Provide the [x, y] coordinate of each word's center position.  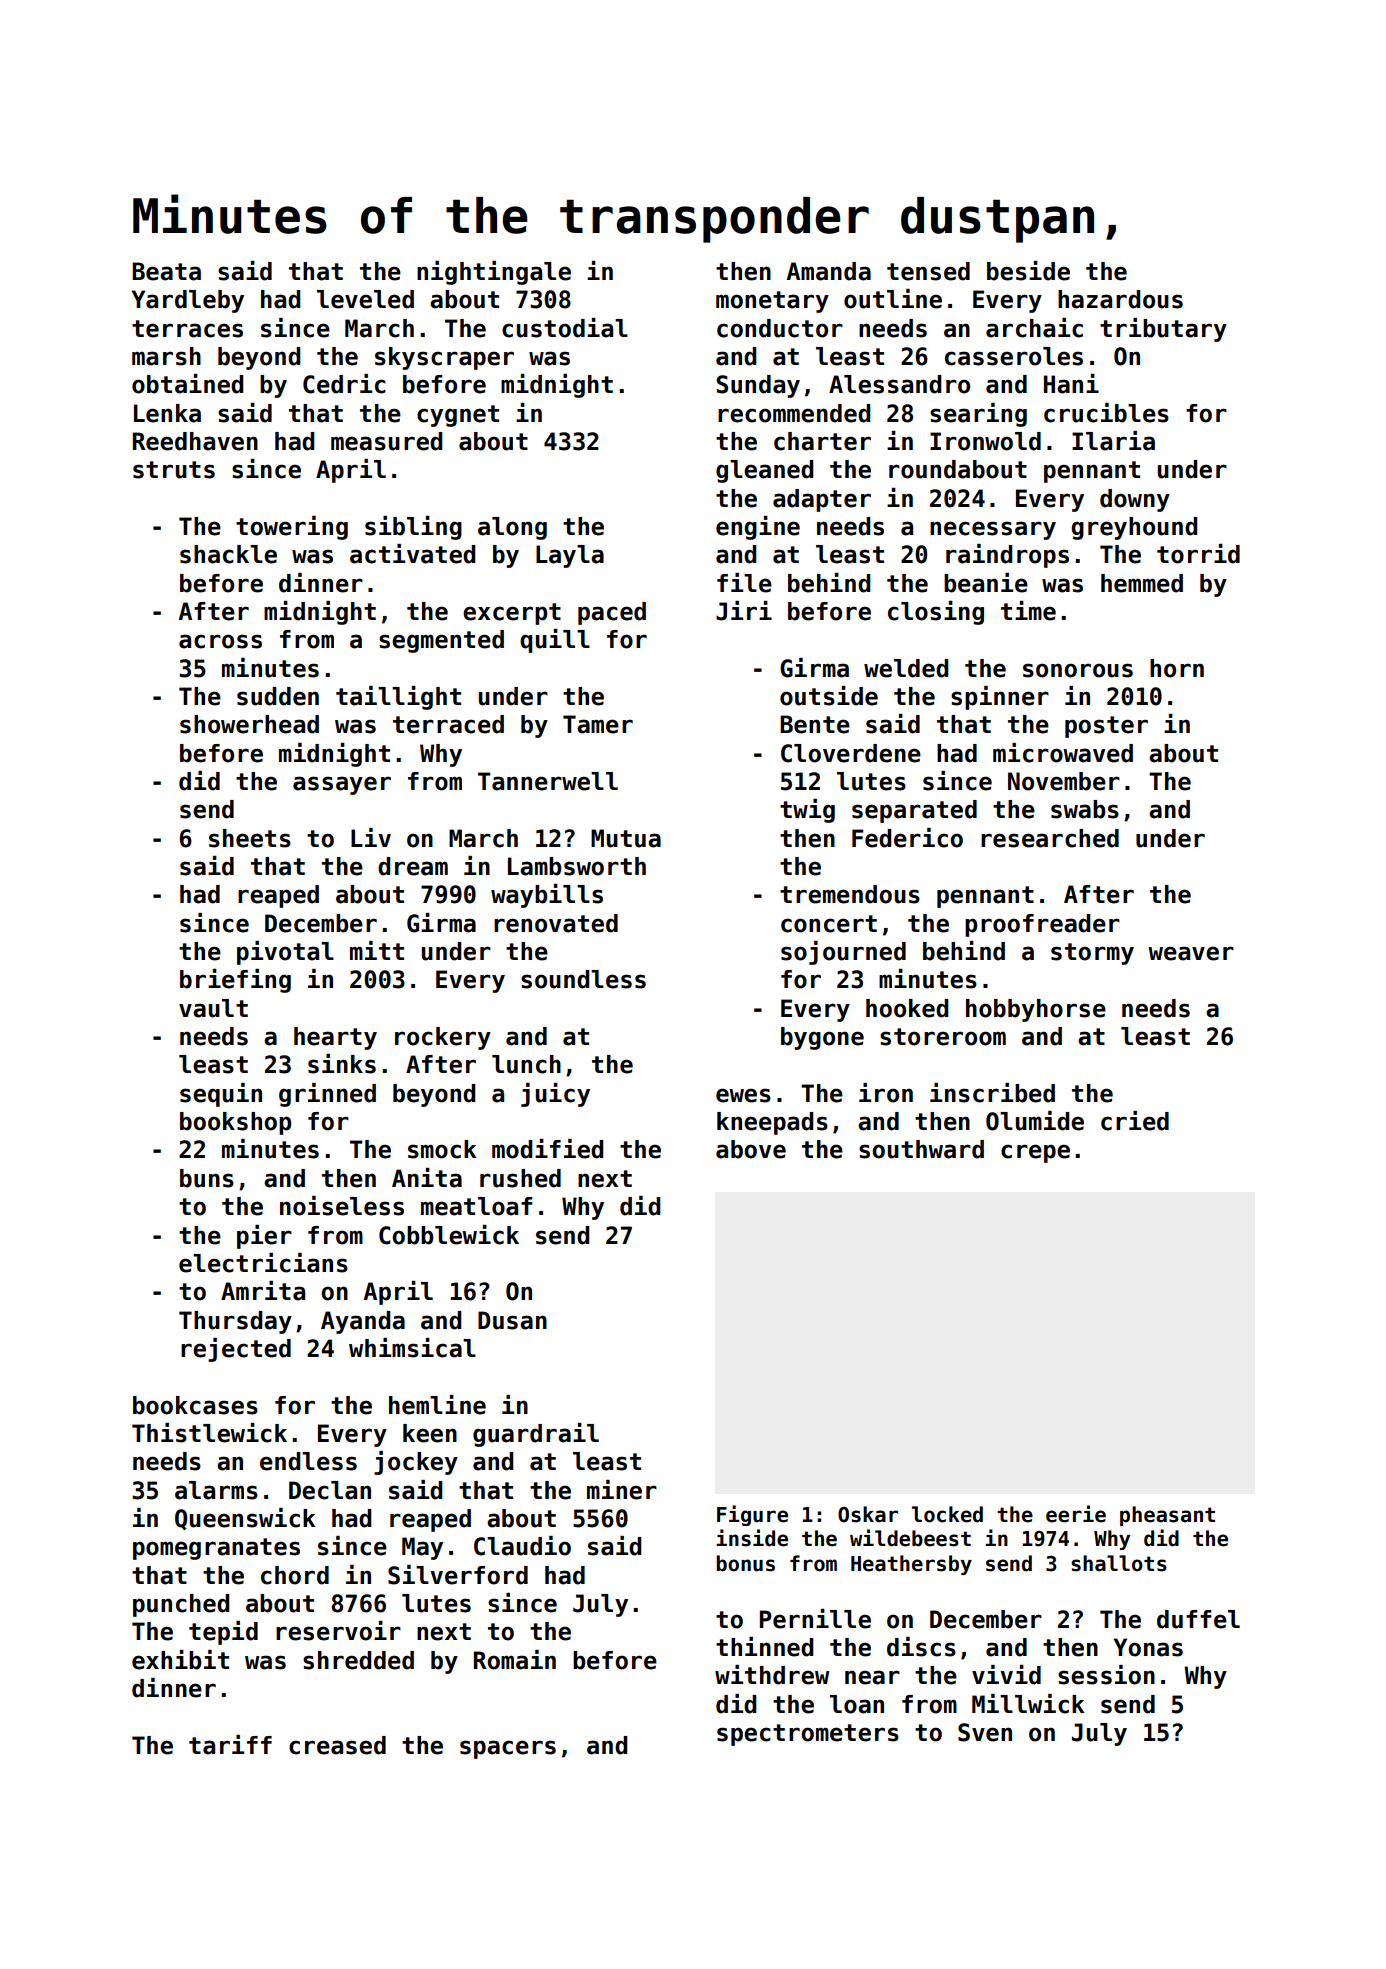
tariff [230, 1745]
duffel [1198, 1619]
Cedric [344, 384]
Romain [515, 1660]
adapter [822, 500]
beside [1028, 271]
